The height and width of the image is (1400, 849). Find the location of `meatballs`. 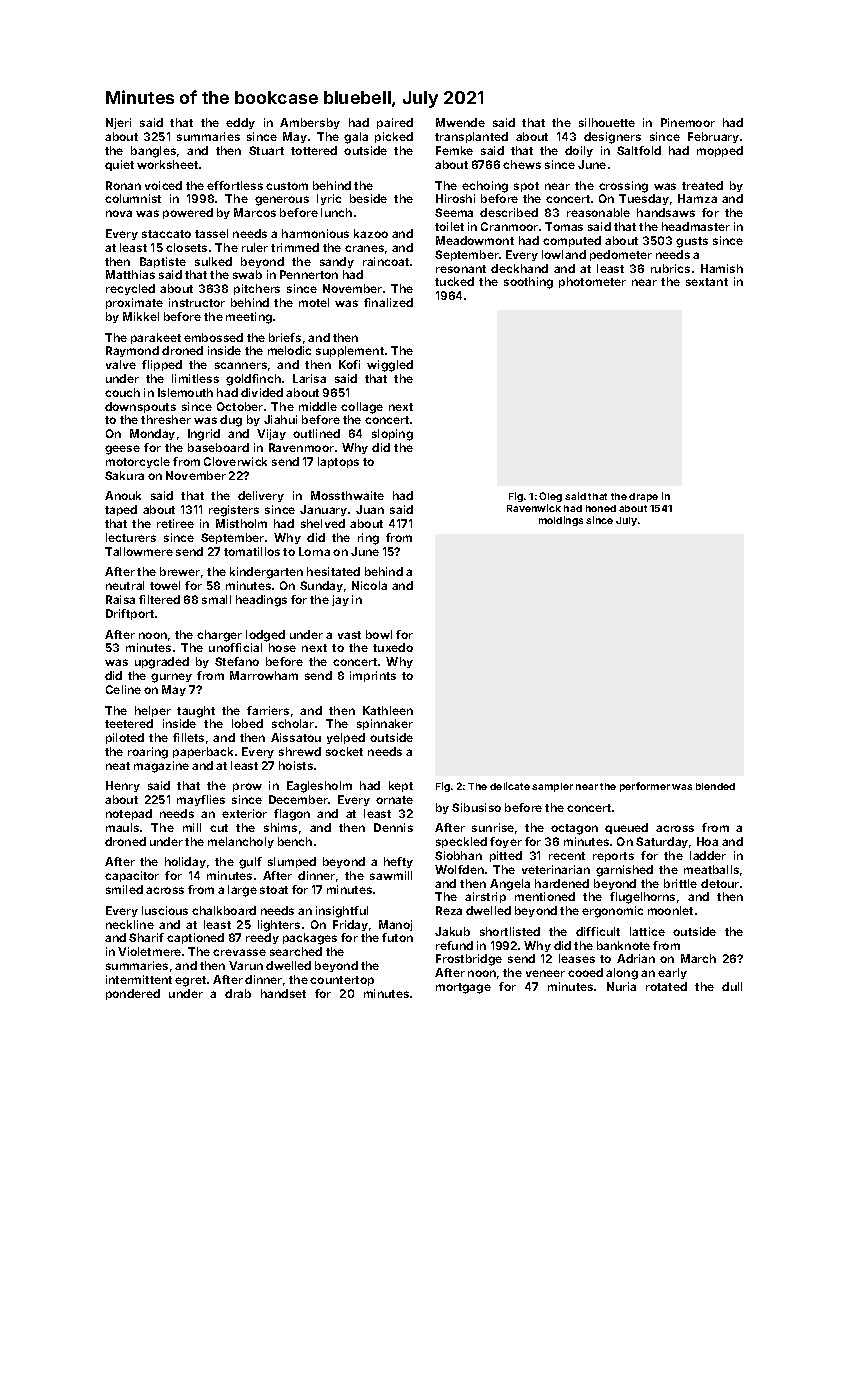

meatballs is located at coordinates (711, 869).
